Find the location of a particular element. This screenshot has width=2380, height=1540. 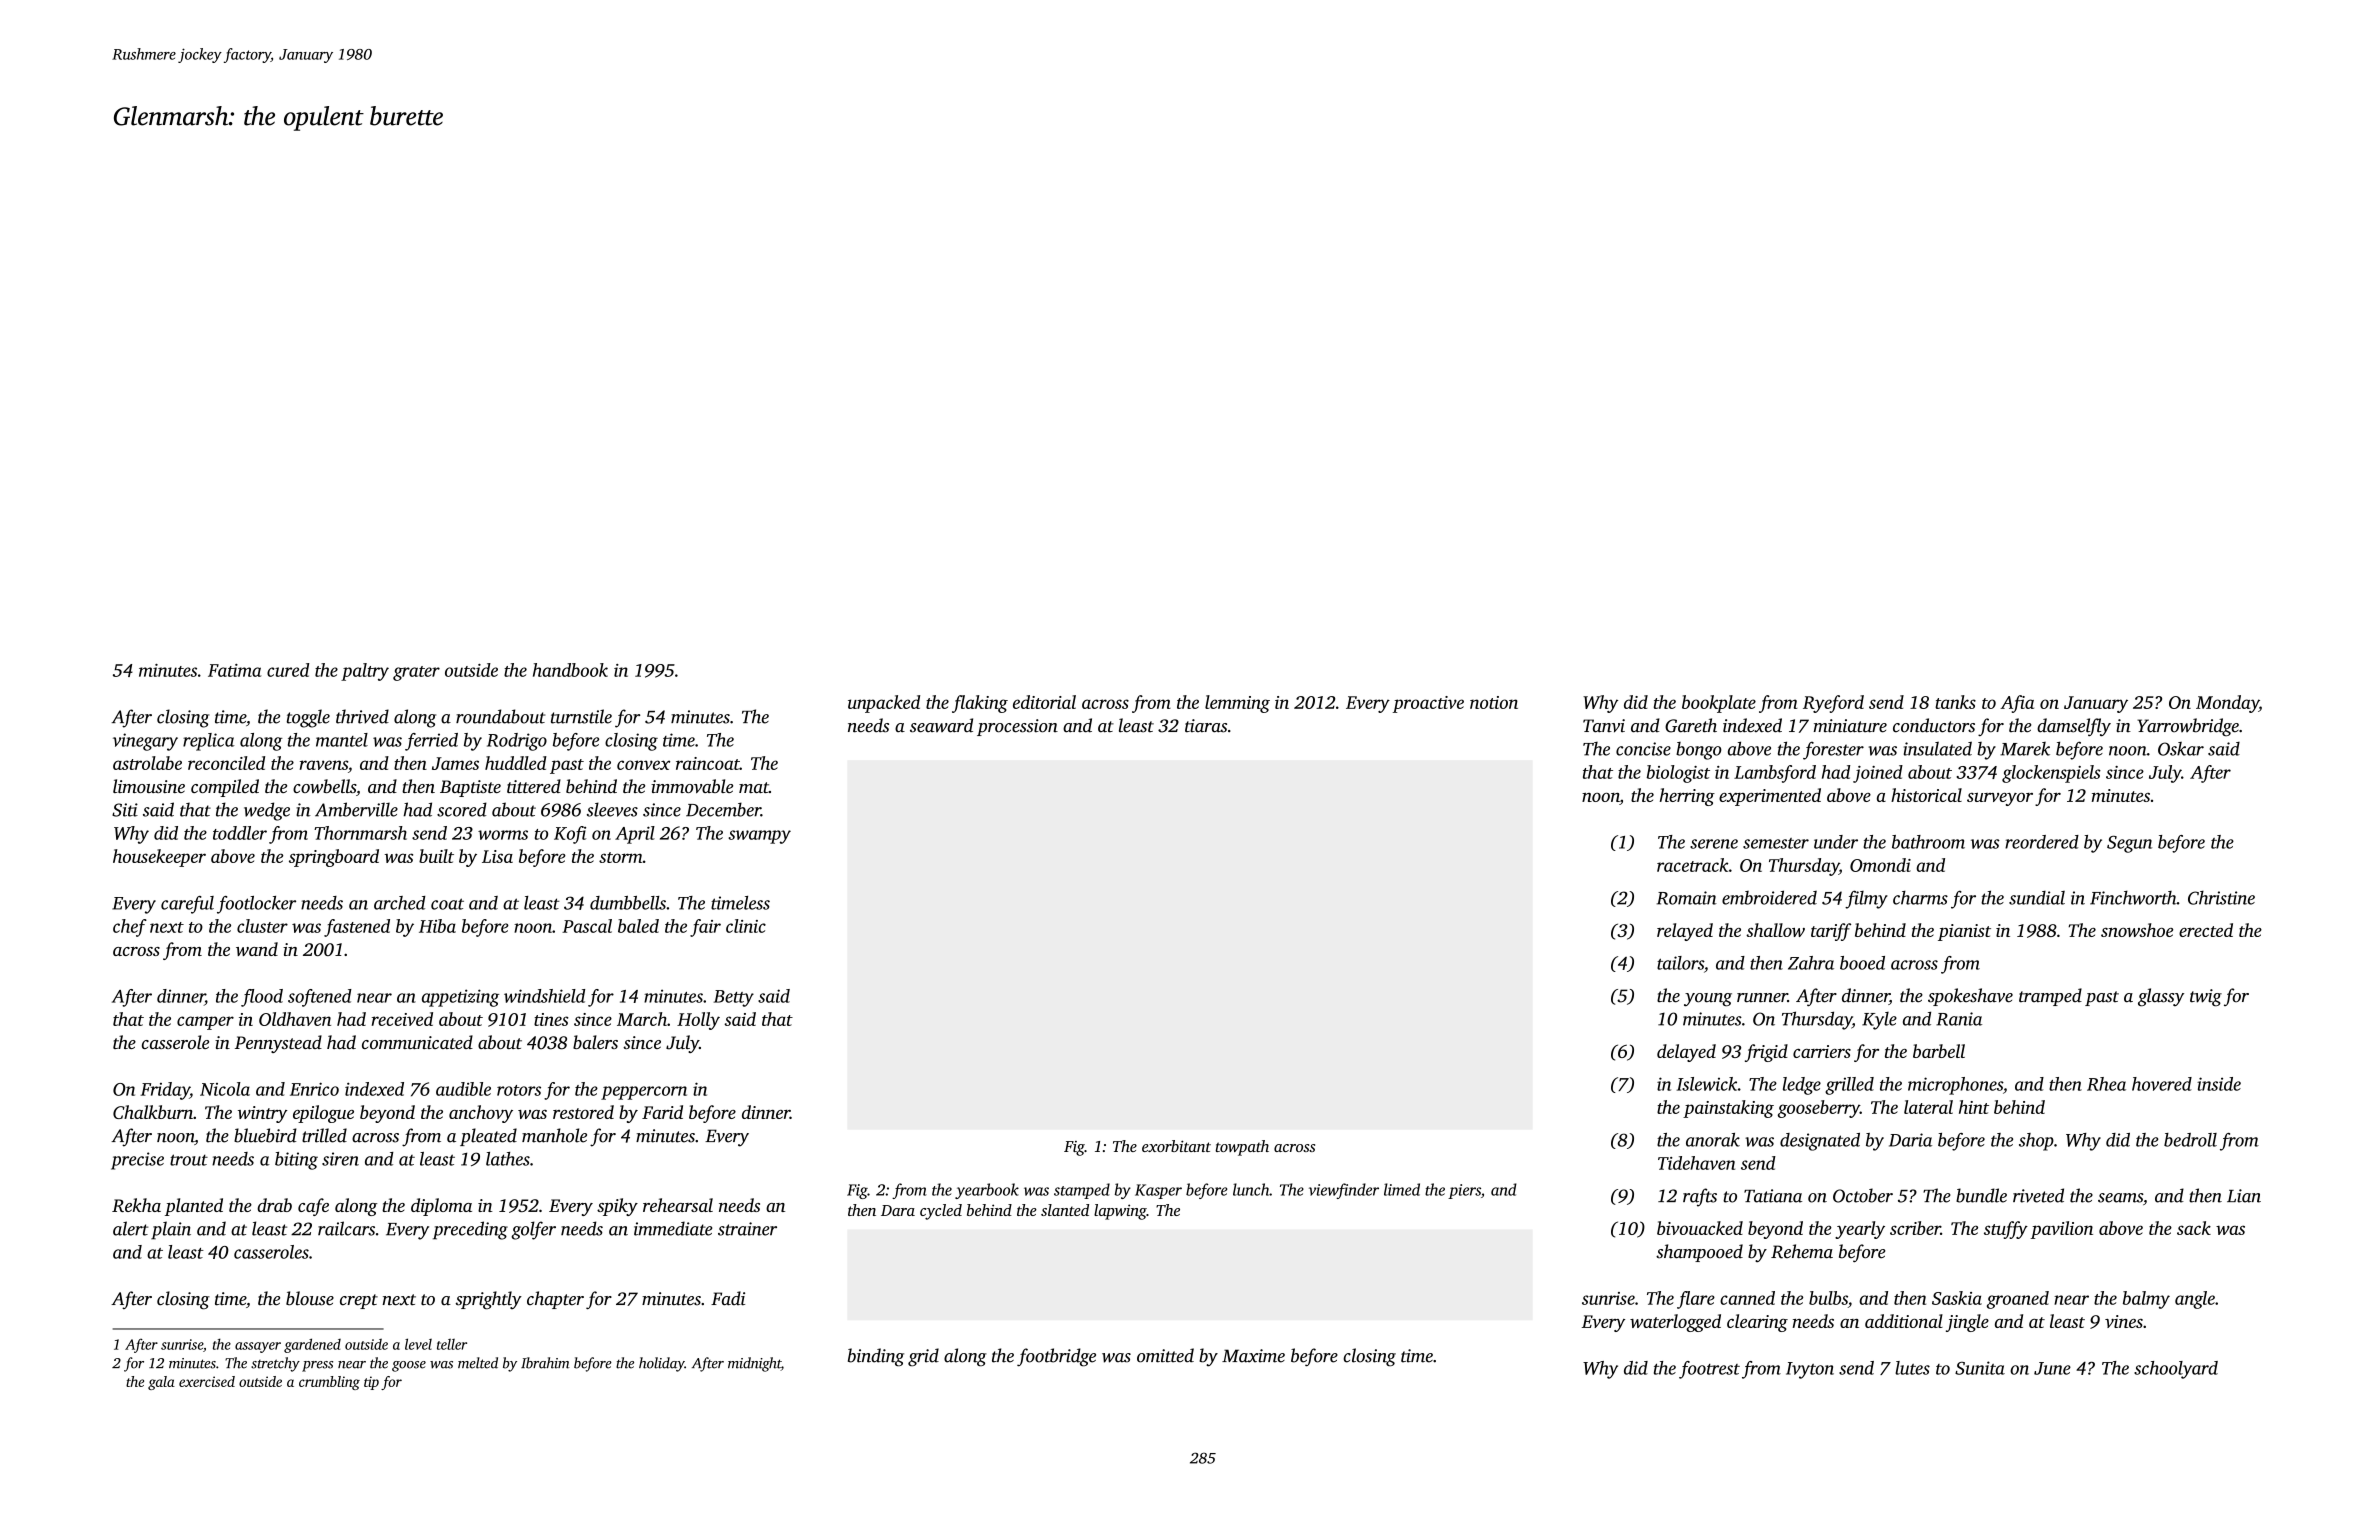

bedroll is located at coordinates (2190, 1140).
